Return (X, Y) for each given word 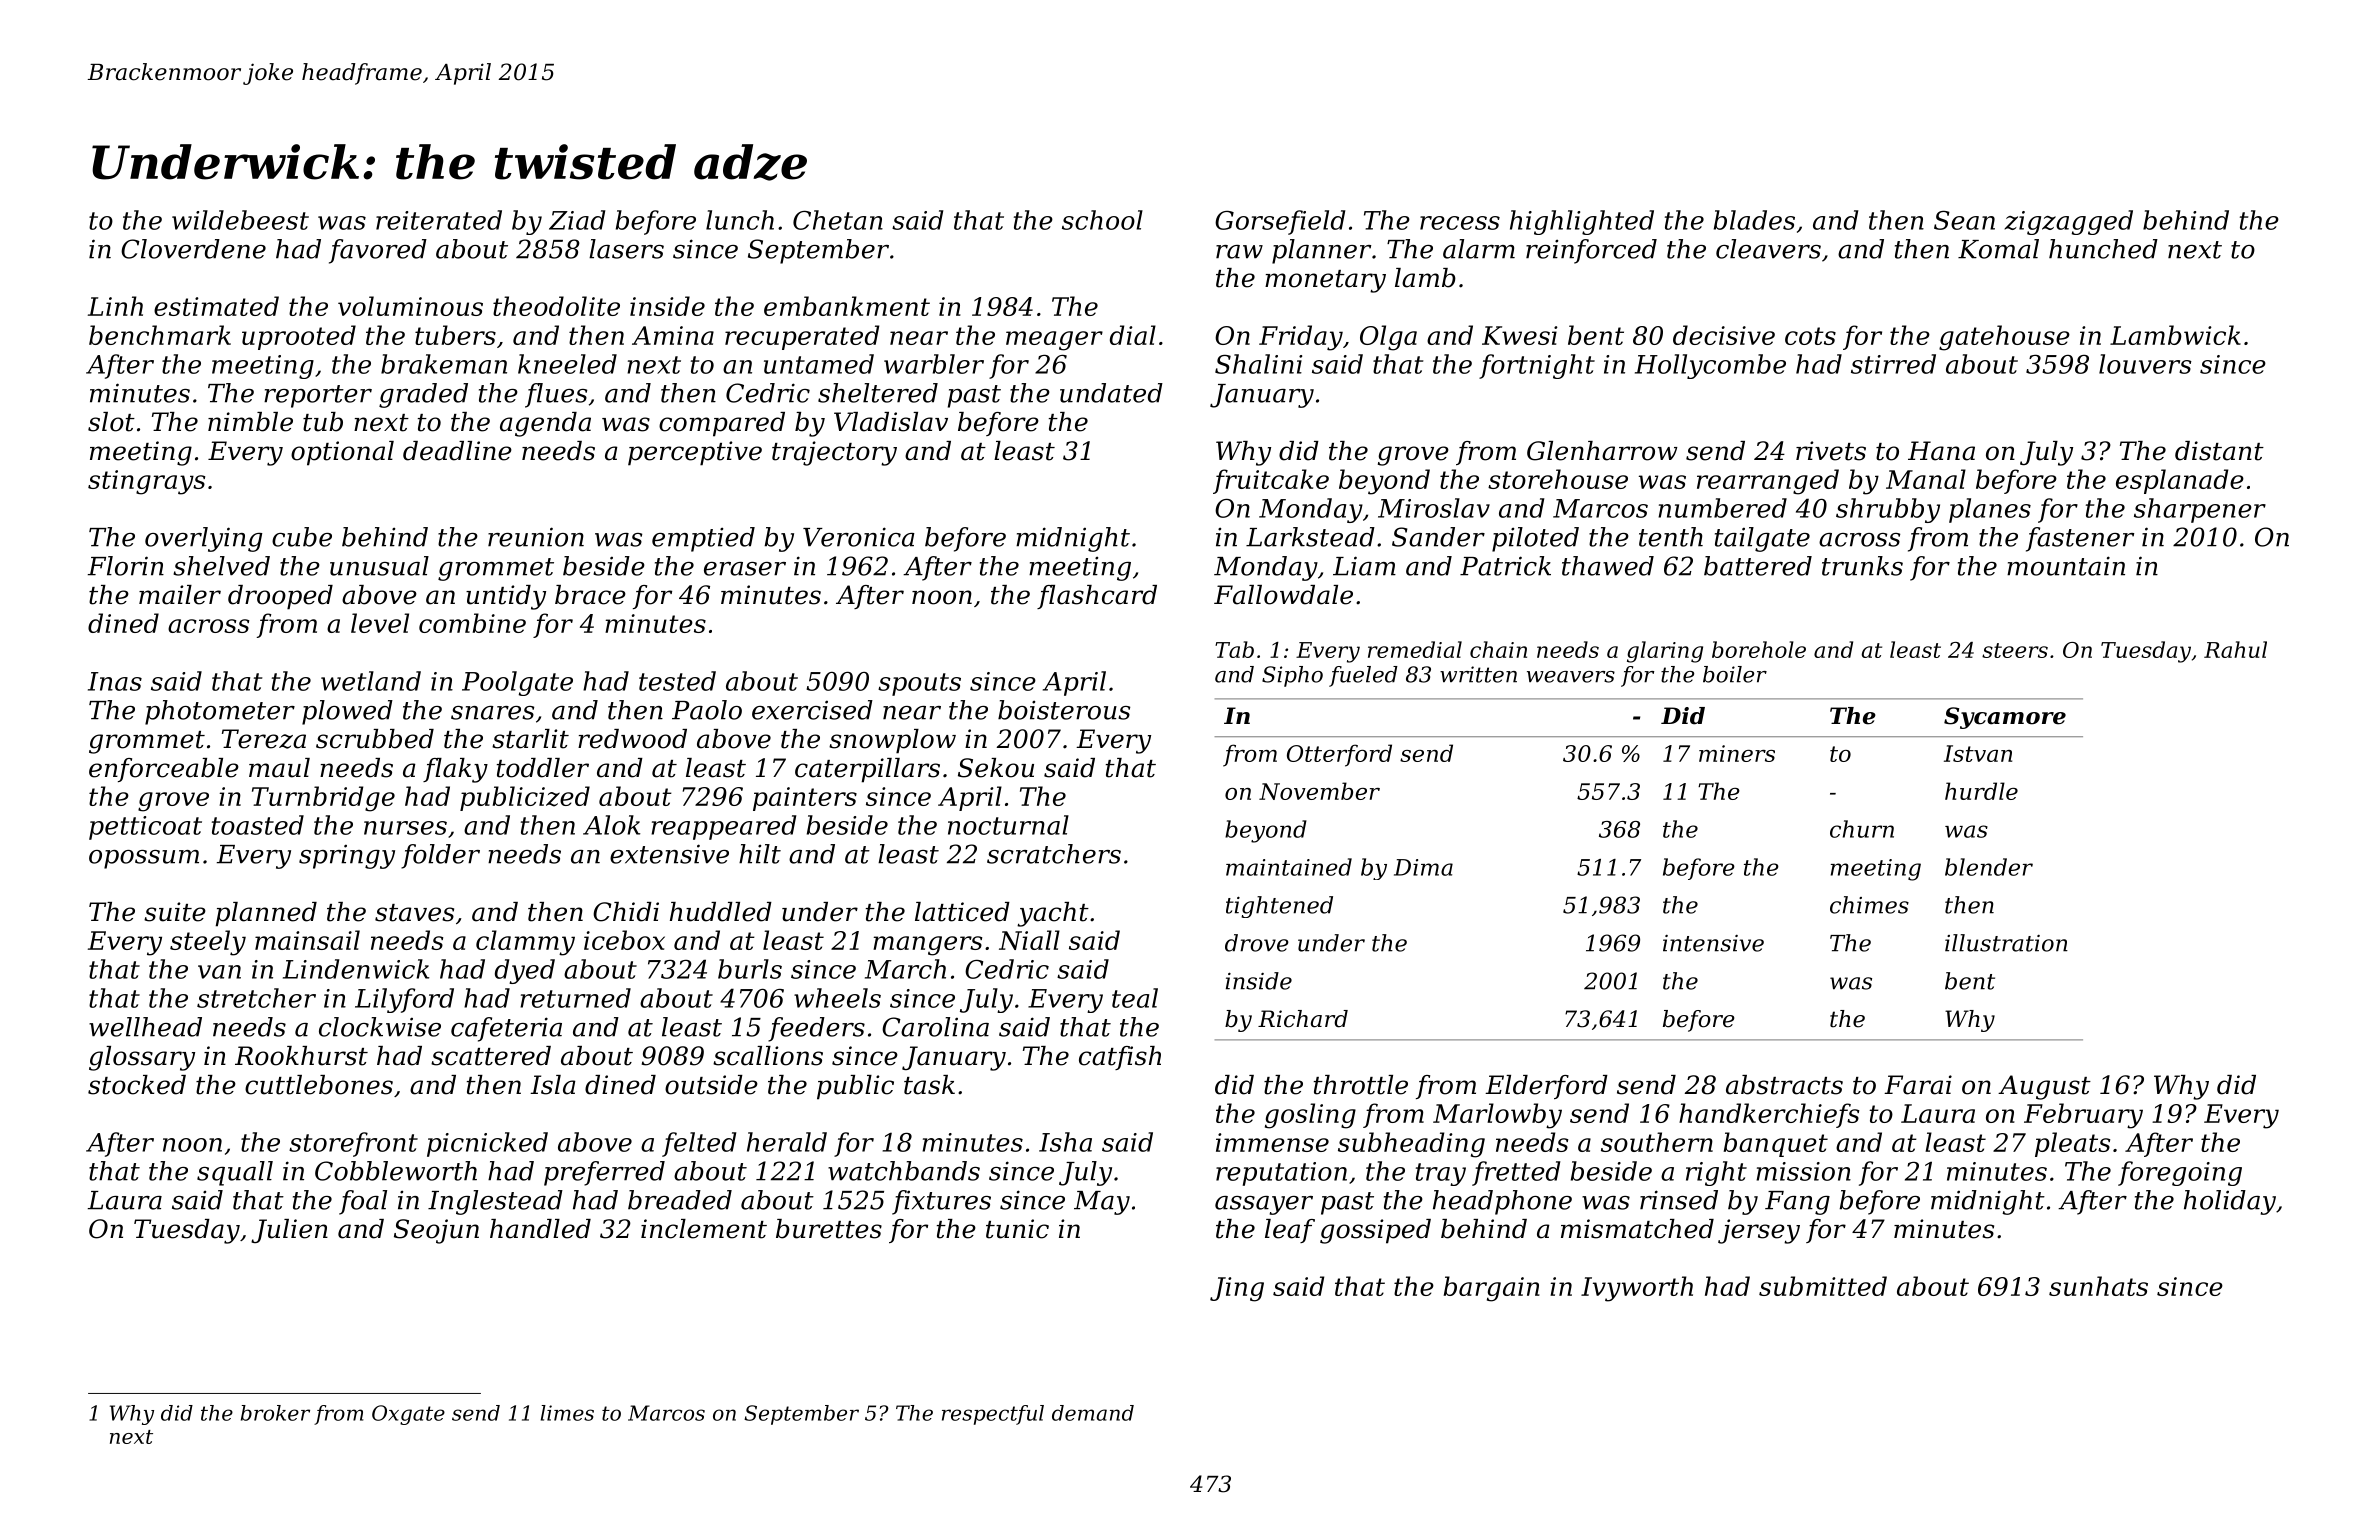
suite (175, 912)
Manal (1926, 479)
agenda (545, 424)
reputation (1281, 1174)
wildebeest (240, 220)
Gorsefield (1280, 222)
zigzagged (2069, 222)
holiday (2230, 1202)
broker (275, 1413)
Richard (1303, 1019)
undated (1111, 393)
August (2044, 1087)
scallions (768, 1056)
